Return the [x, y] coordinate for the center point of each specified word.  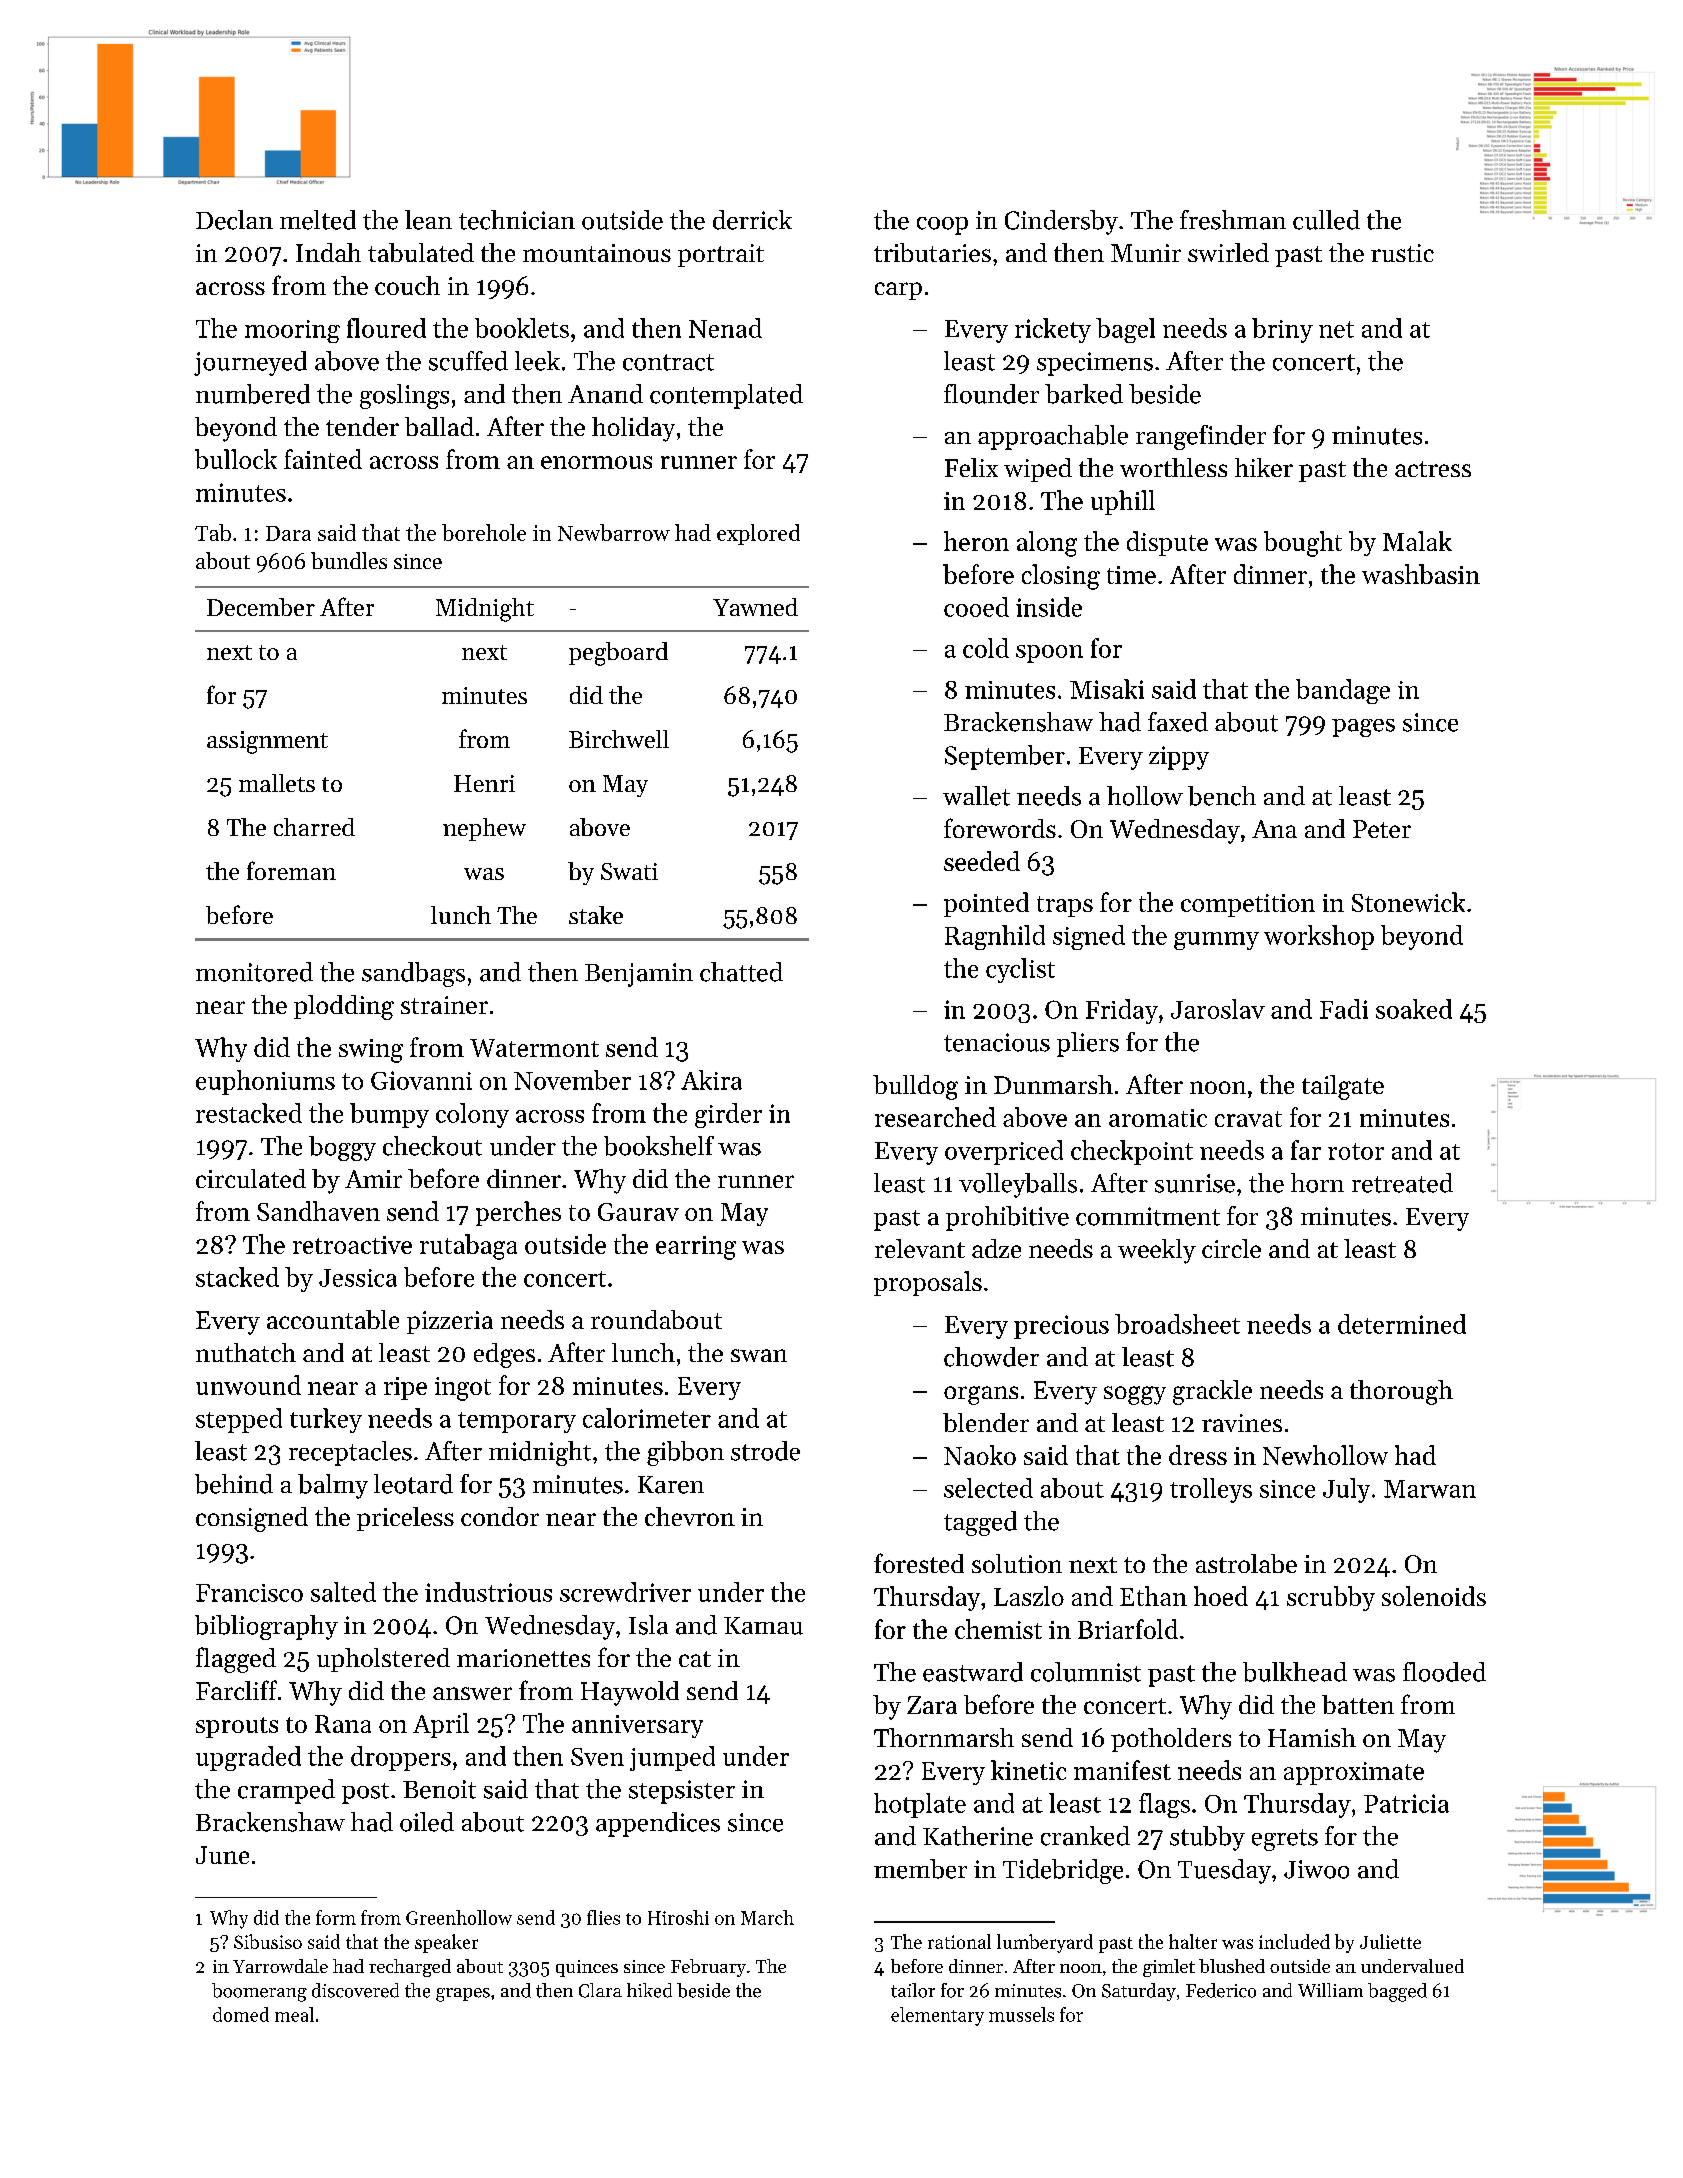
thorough [1401, 1392]
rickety [1053, 330]
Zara [932, 1705]
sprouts [237, 1727]
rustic [1402, 253]
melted [318, 220]
